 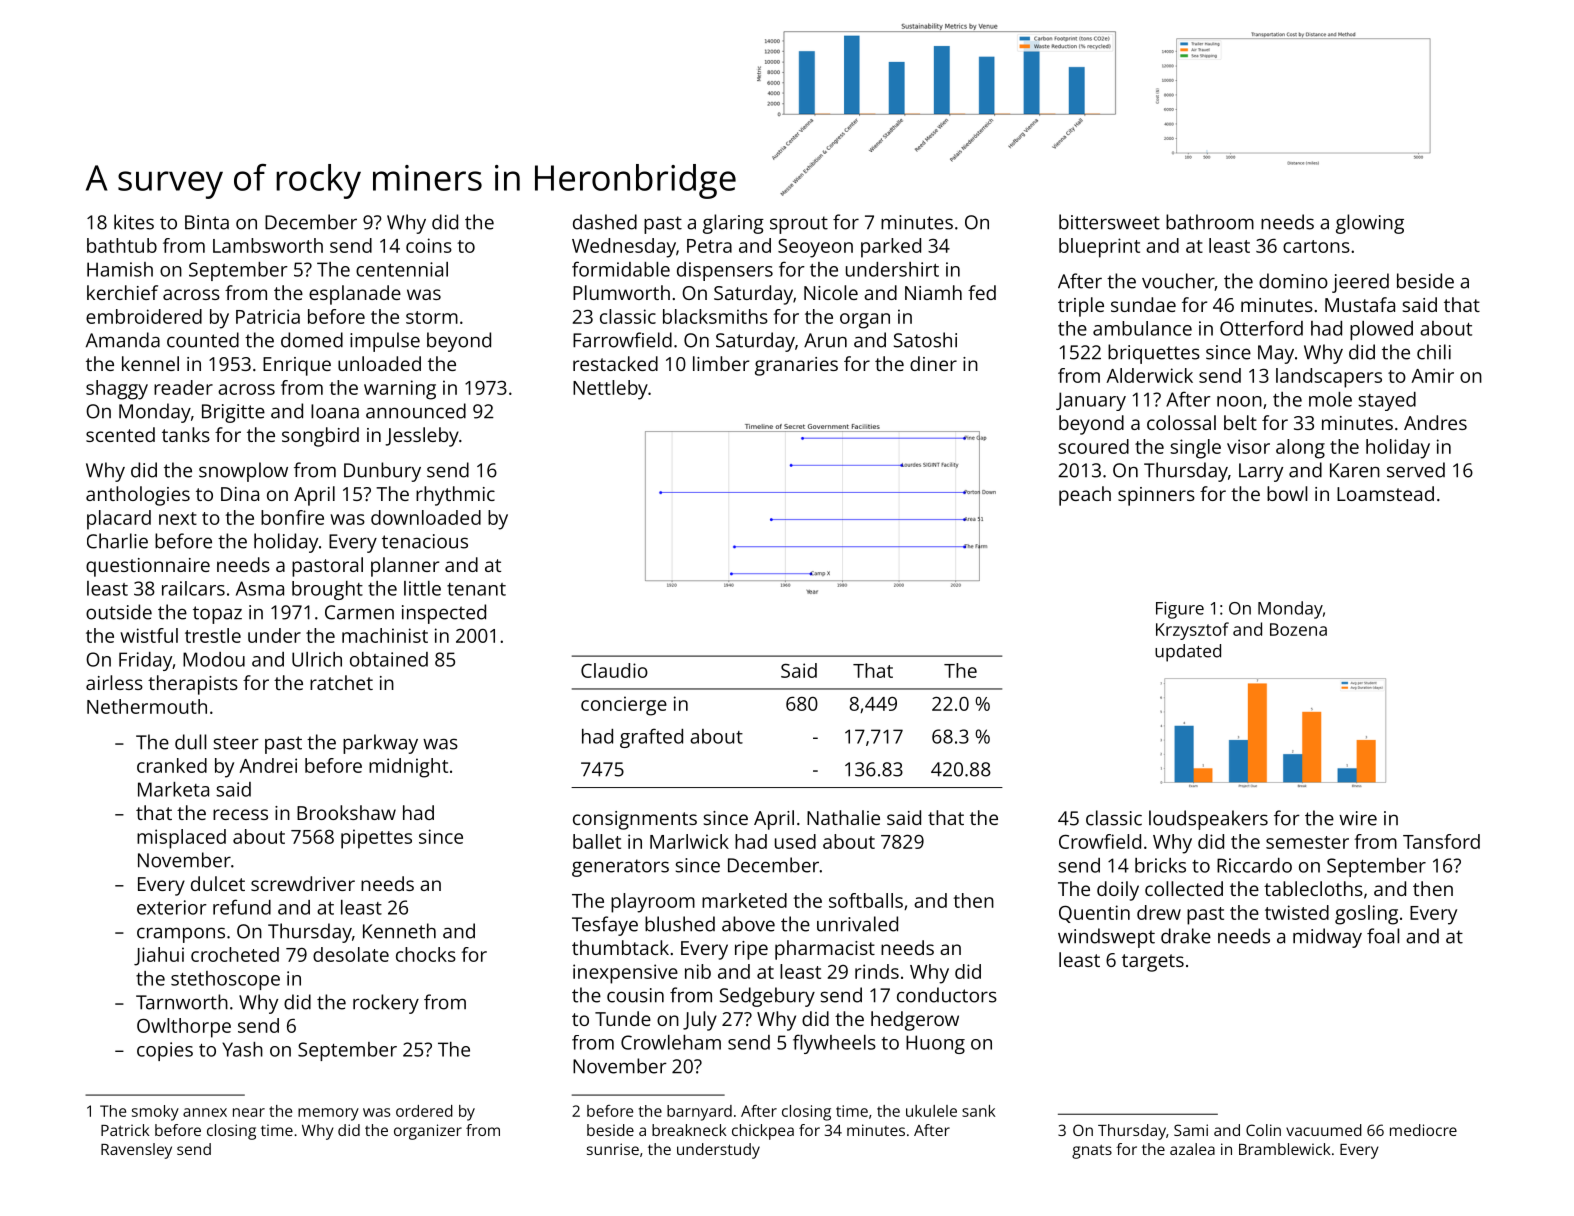 I want to click on sprout, so click(x=799, y=225).
